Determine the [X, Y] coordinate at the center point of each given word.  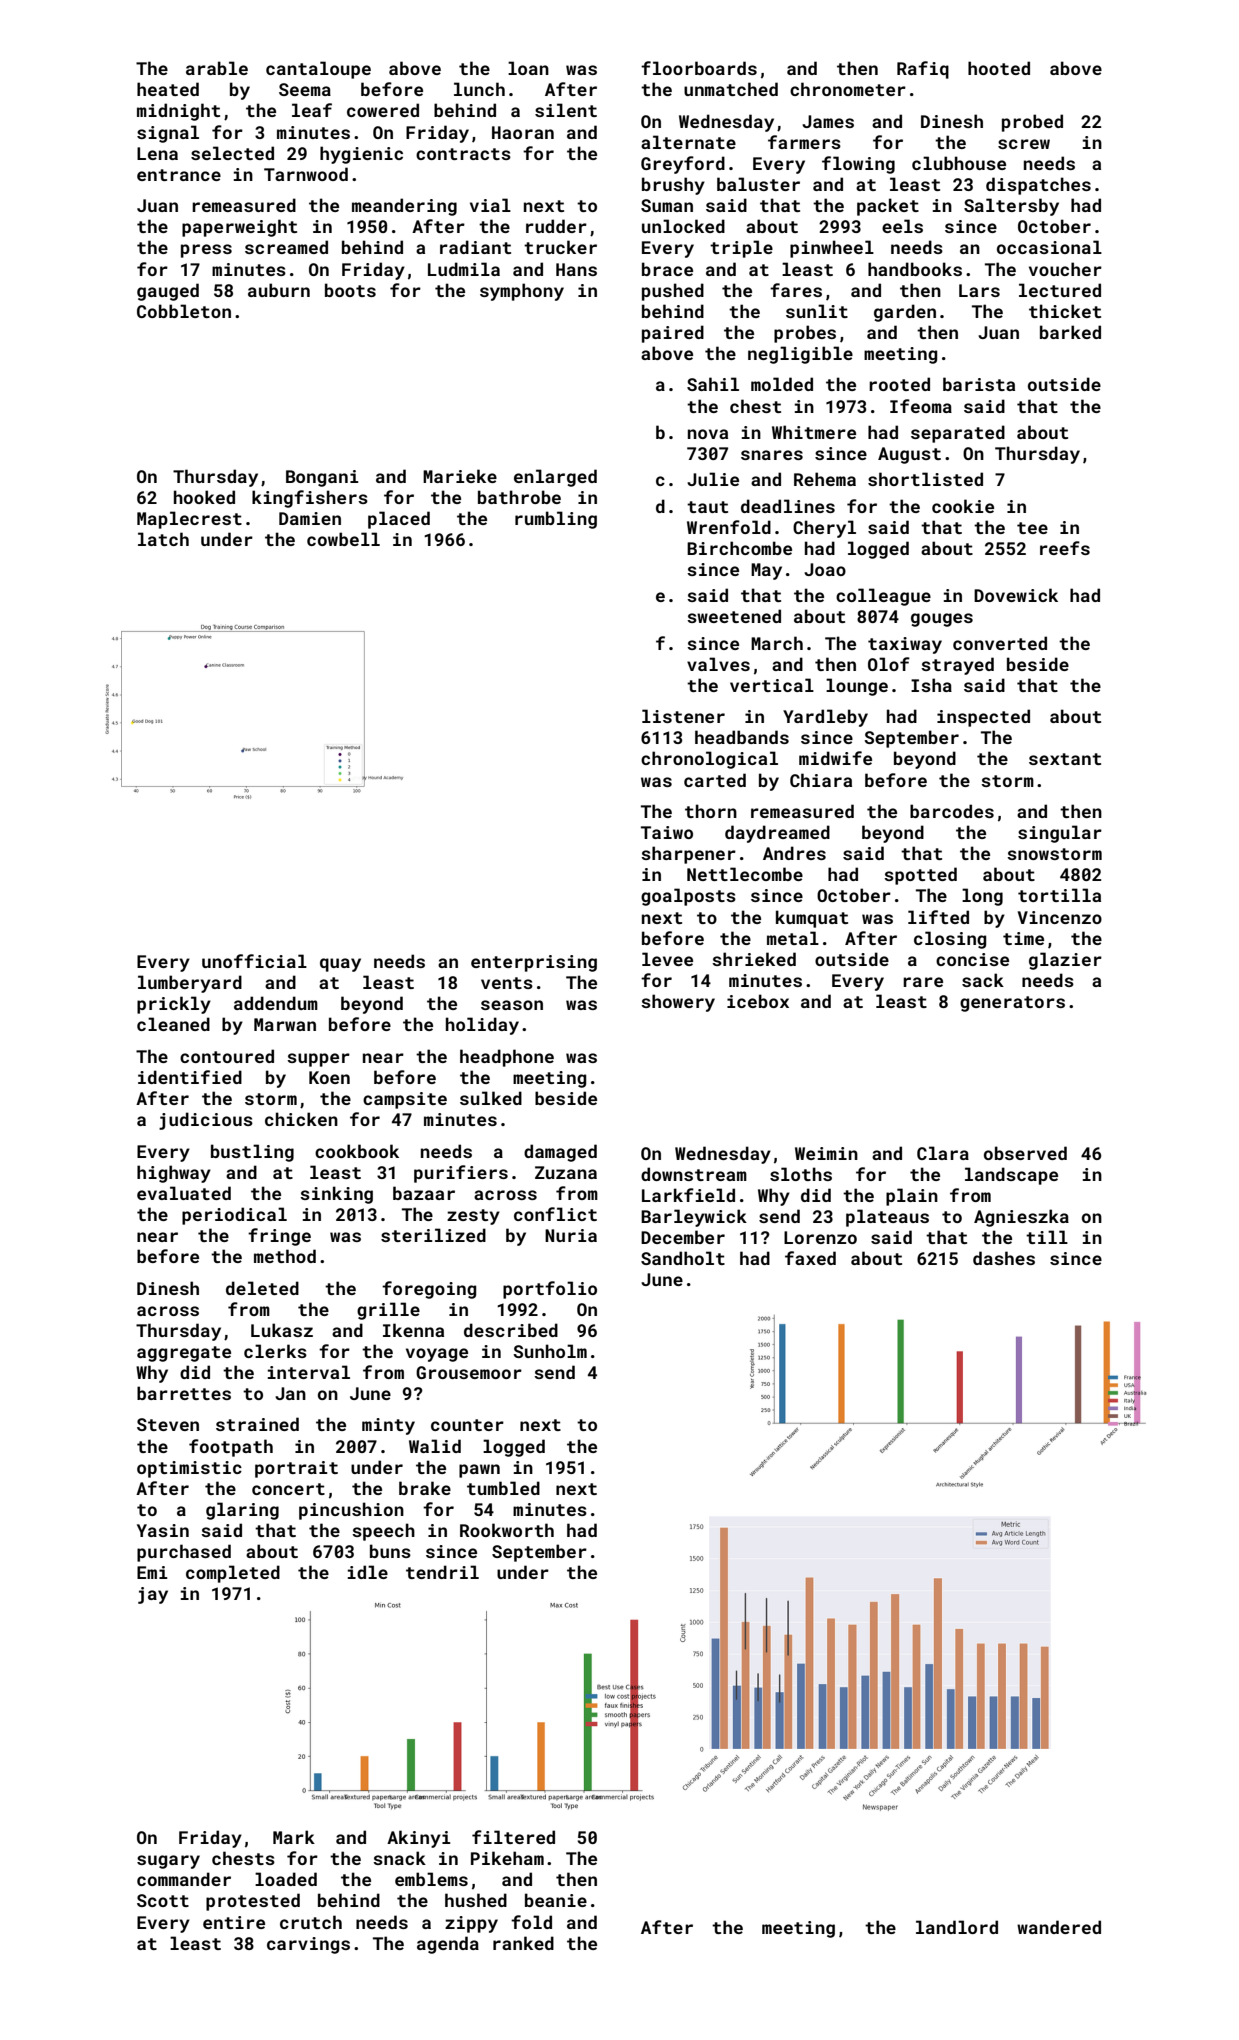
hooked [204, 497]
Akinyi [419, 1839]
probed [1032, 123]
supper [318, 1060]
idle [368, 1572]
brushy [673, 186]
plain [912, 1197]
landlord [957, 1927]
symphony [522, 292]
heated [168, 89]
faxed [810, 1258]
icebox [758, 1001]
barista [979, 384]
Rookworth [507, 1530]
